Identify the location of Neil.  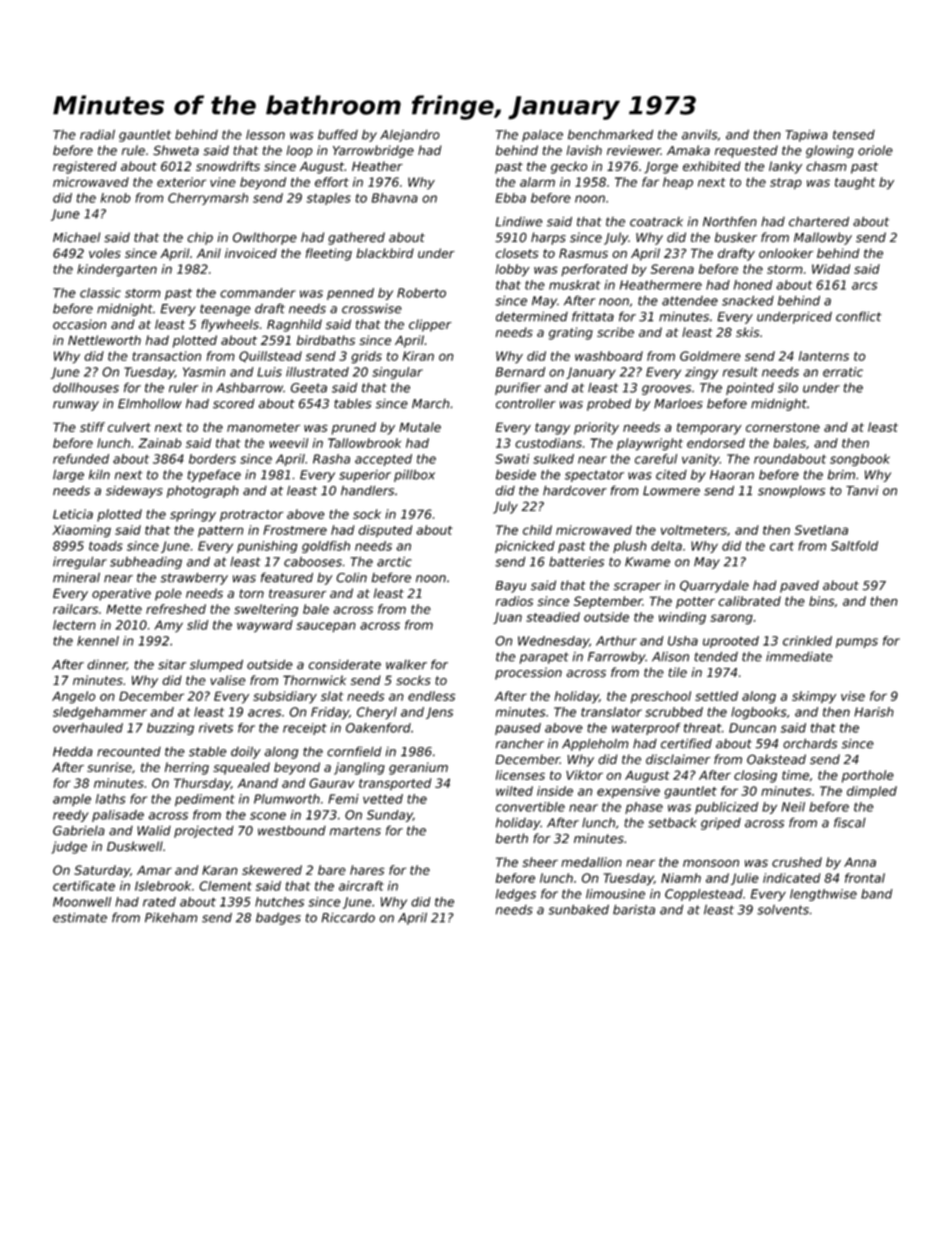
(793, 807).
